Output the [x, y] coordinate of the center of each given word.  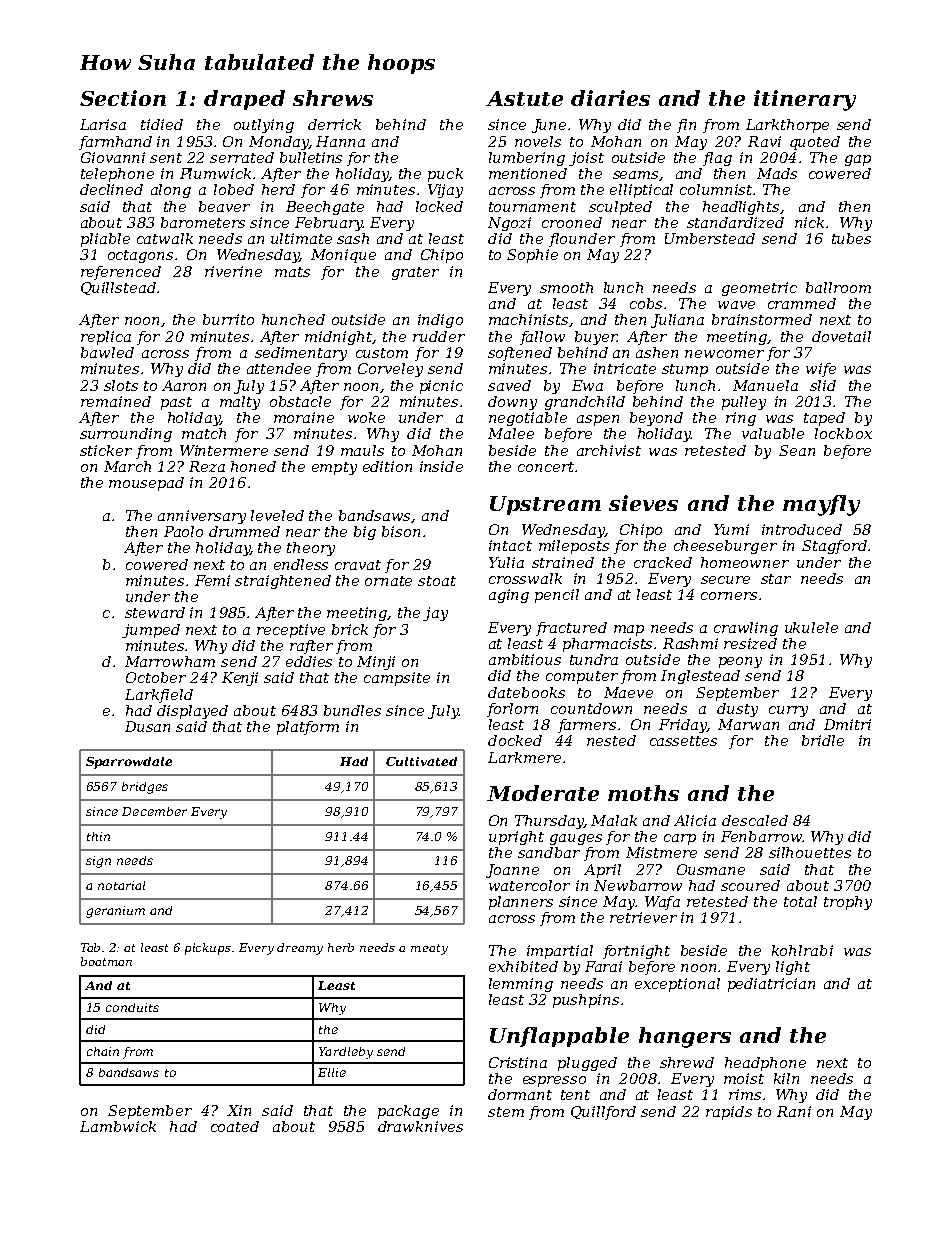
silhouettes [810, 852]
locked [439, 206]
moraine [304, 417]
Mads [777, 173]
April [602, 871]
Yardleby [346, 1053]
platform [308, 728]
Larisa [103, 124]
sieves [643, 503]
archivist [609, 450]
